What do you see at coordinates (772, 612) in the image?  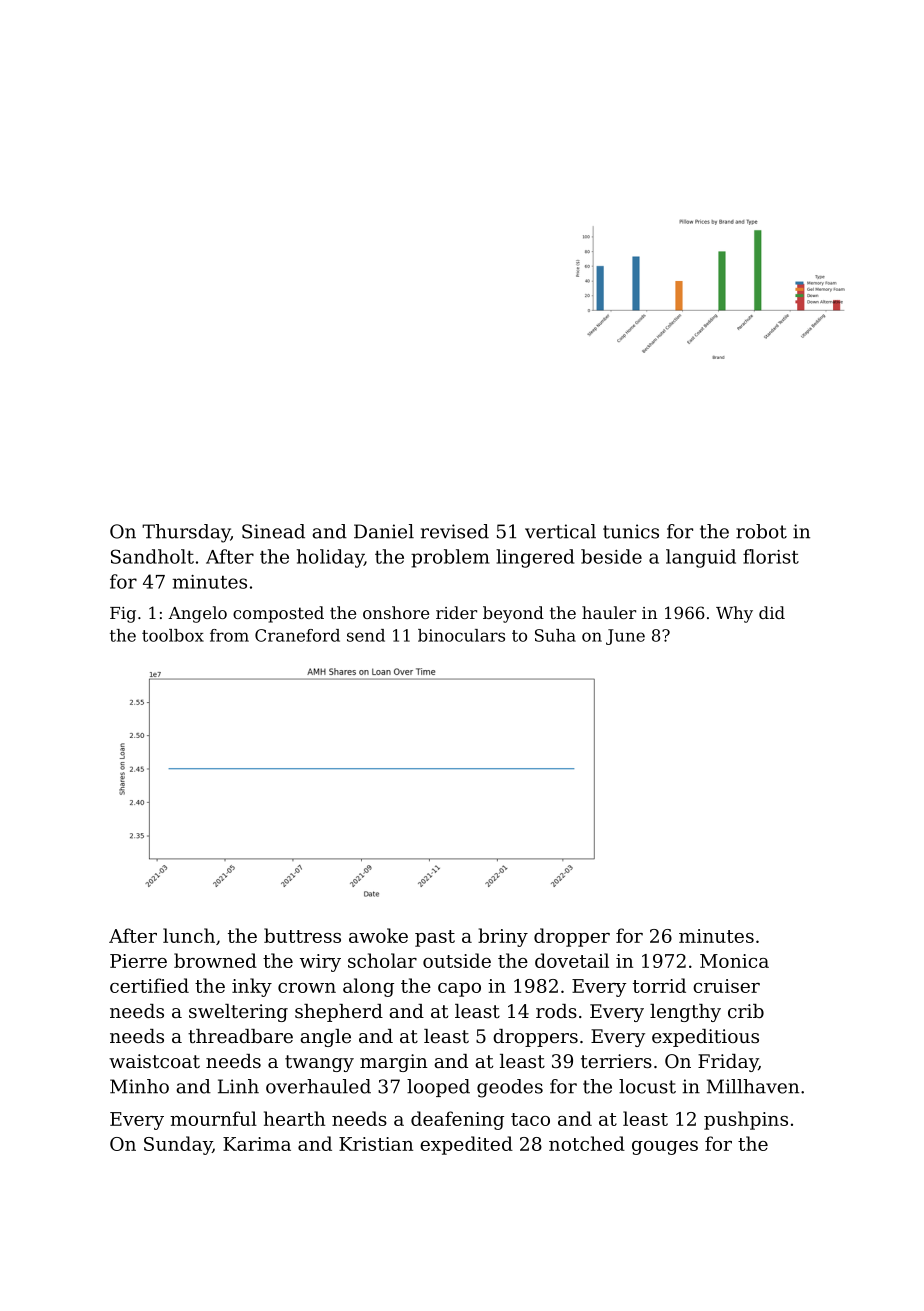 I see `did` at bounding box center [772, 612].
